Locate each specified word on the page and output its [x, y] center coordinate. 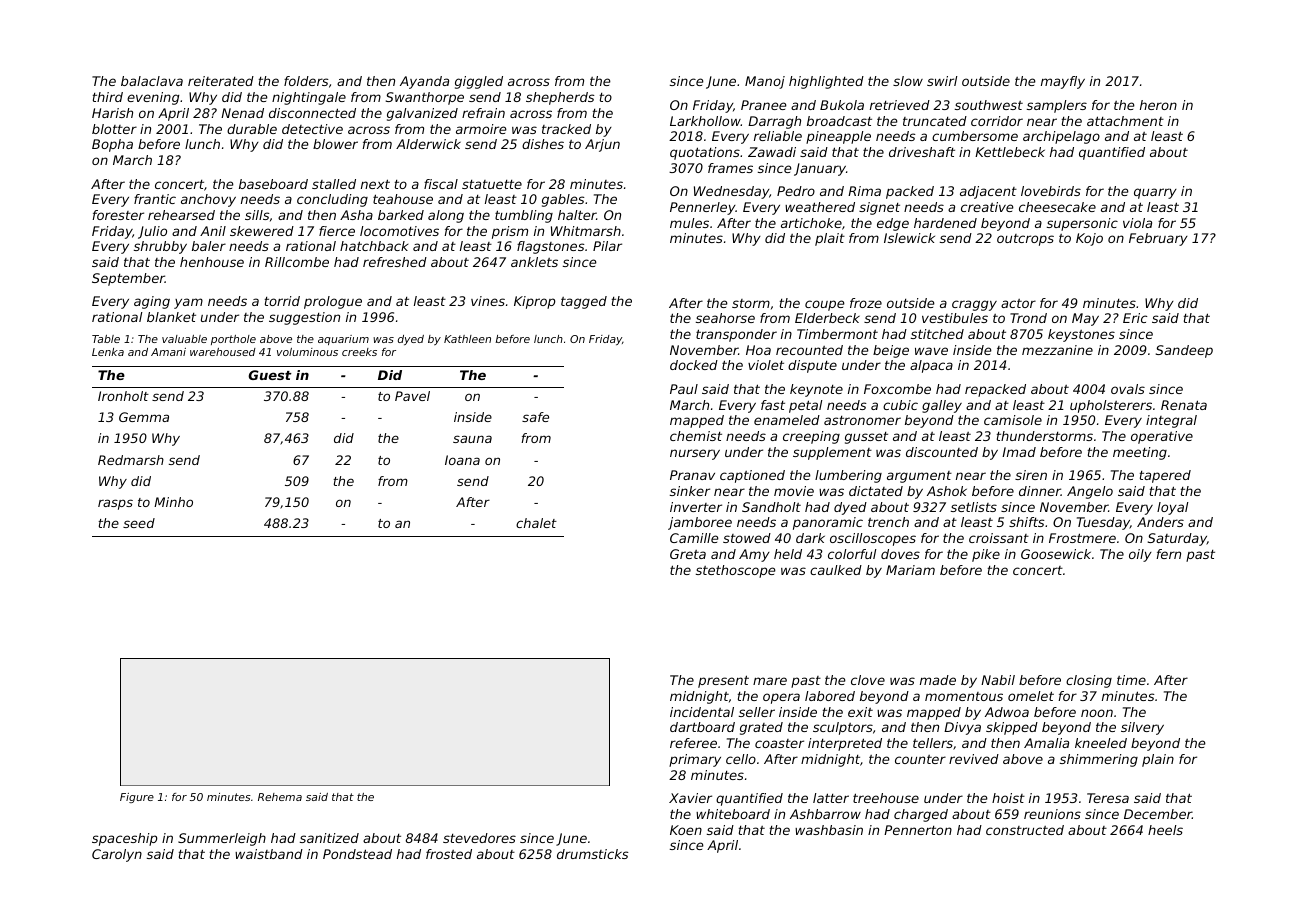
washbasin [829, 830]
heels [1165, 830]
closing [1089, 681]
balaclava [152, 81]
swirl [942, 81]
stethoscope [736, 571]
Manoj [765, 82]
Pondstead [357, 854]
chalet [536, 523]
